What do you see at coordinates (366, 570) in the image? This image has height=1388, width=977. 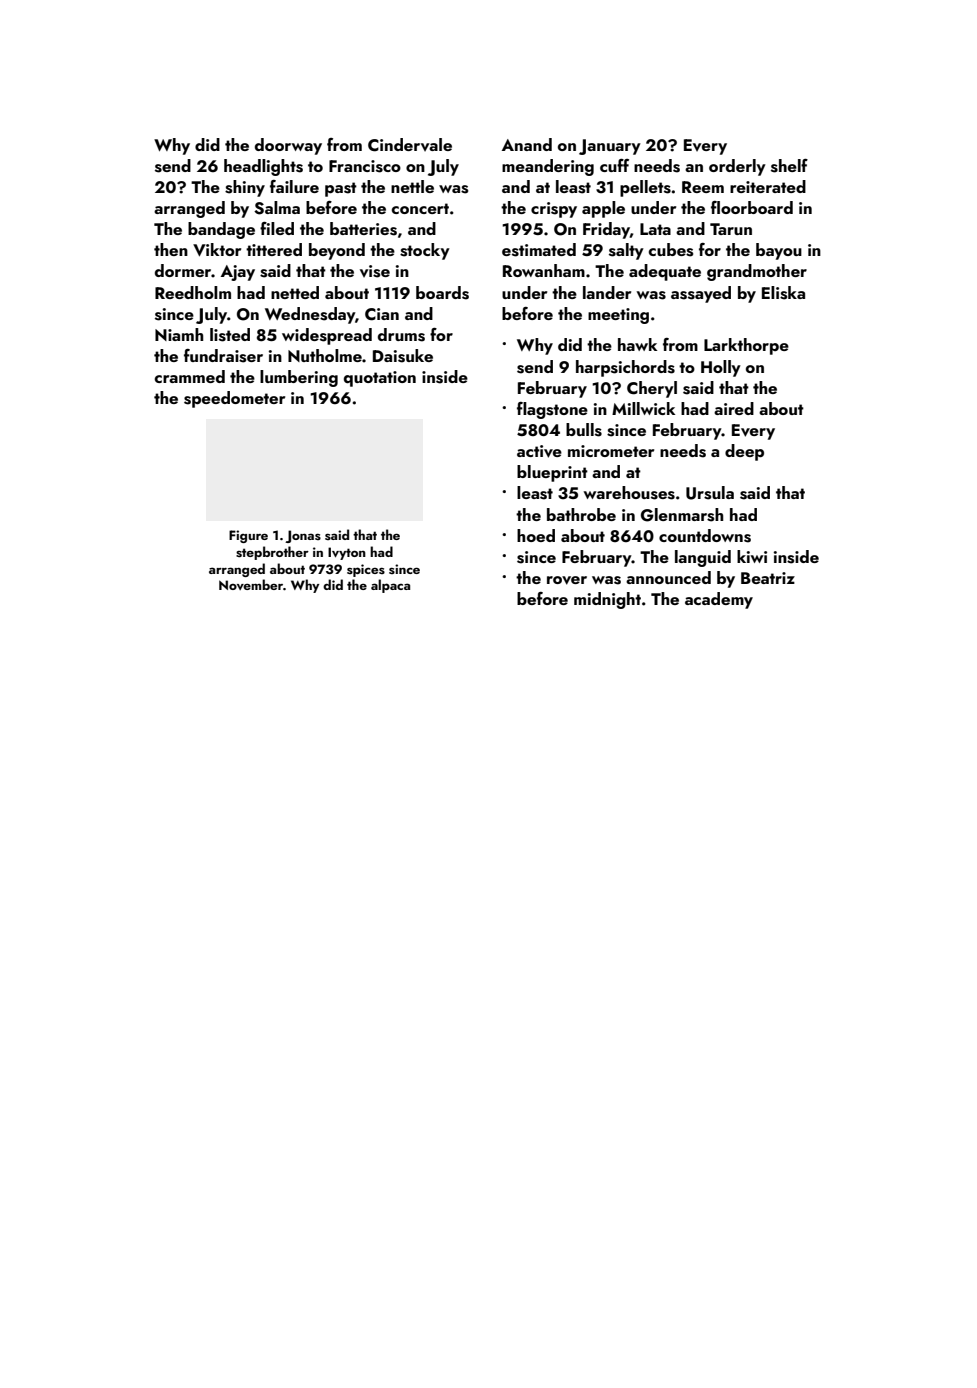 I see `spices` at bounding box center [366, 570].
